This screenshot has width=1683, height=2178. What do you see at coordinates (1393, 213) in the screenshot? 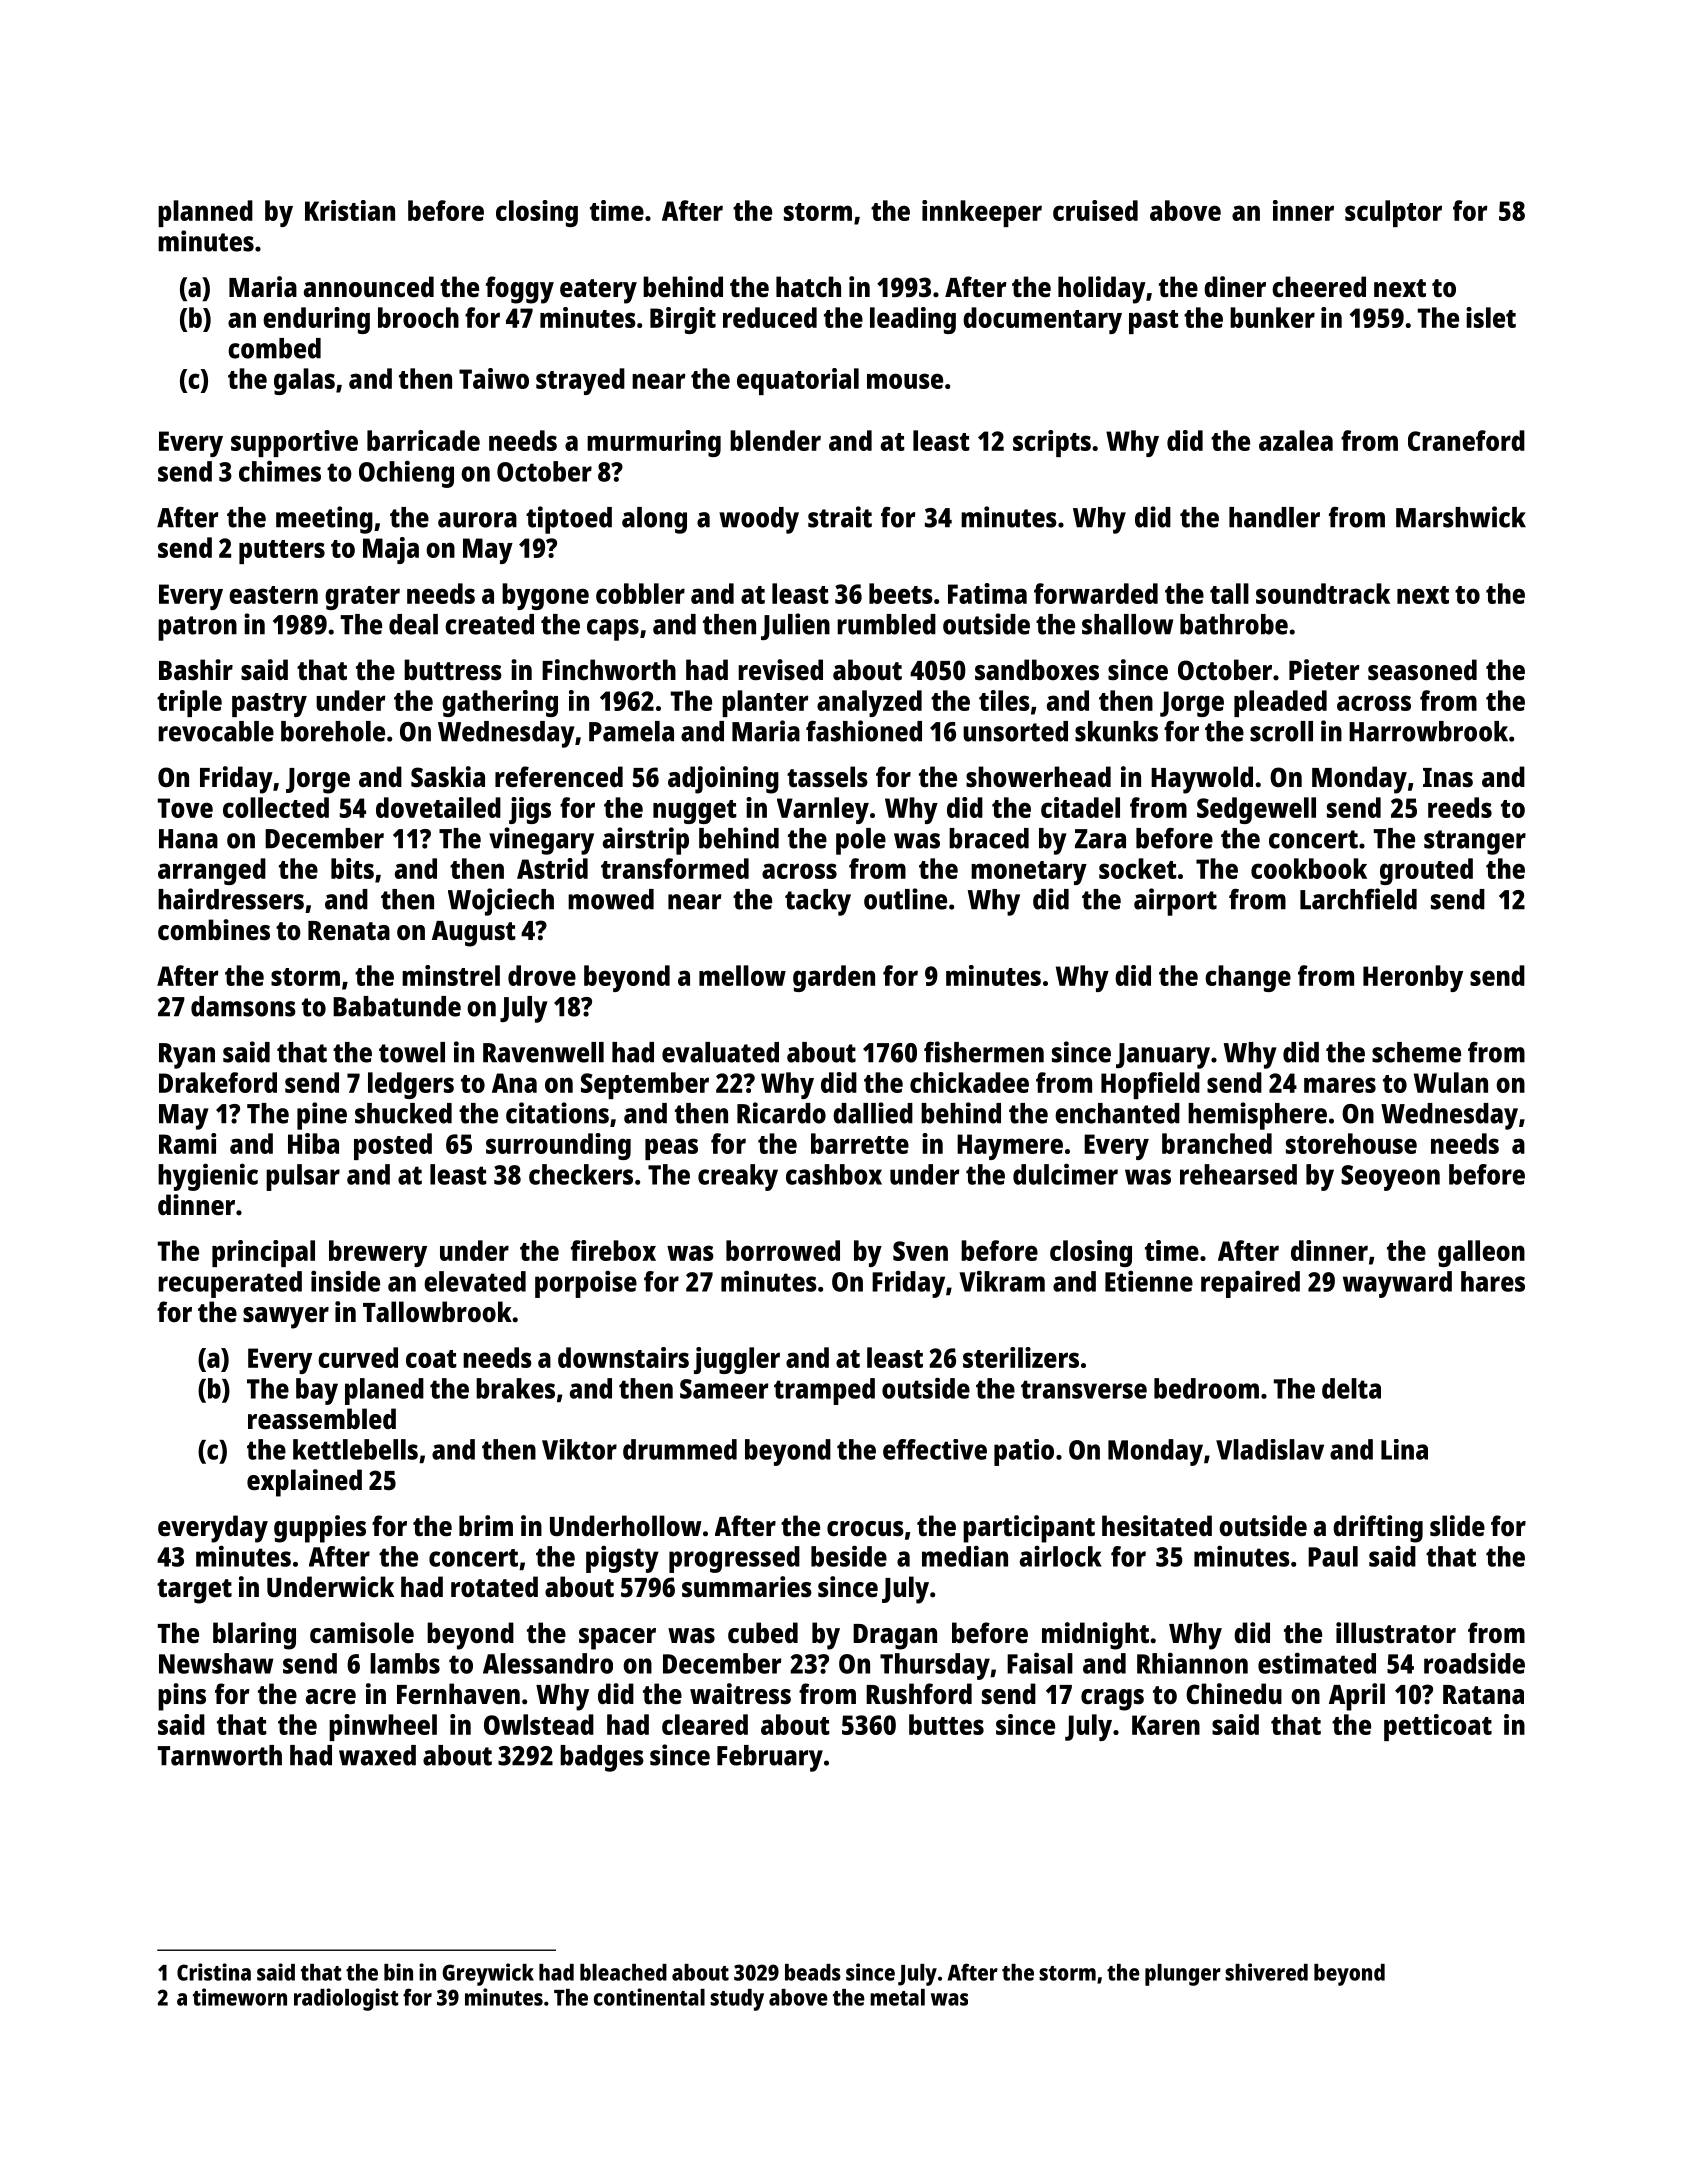
I see `sculptor` at bounding box center [1393, 213].
